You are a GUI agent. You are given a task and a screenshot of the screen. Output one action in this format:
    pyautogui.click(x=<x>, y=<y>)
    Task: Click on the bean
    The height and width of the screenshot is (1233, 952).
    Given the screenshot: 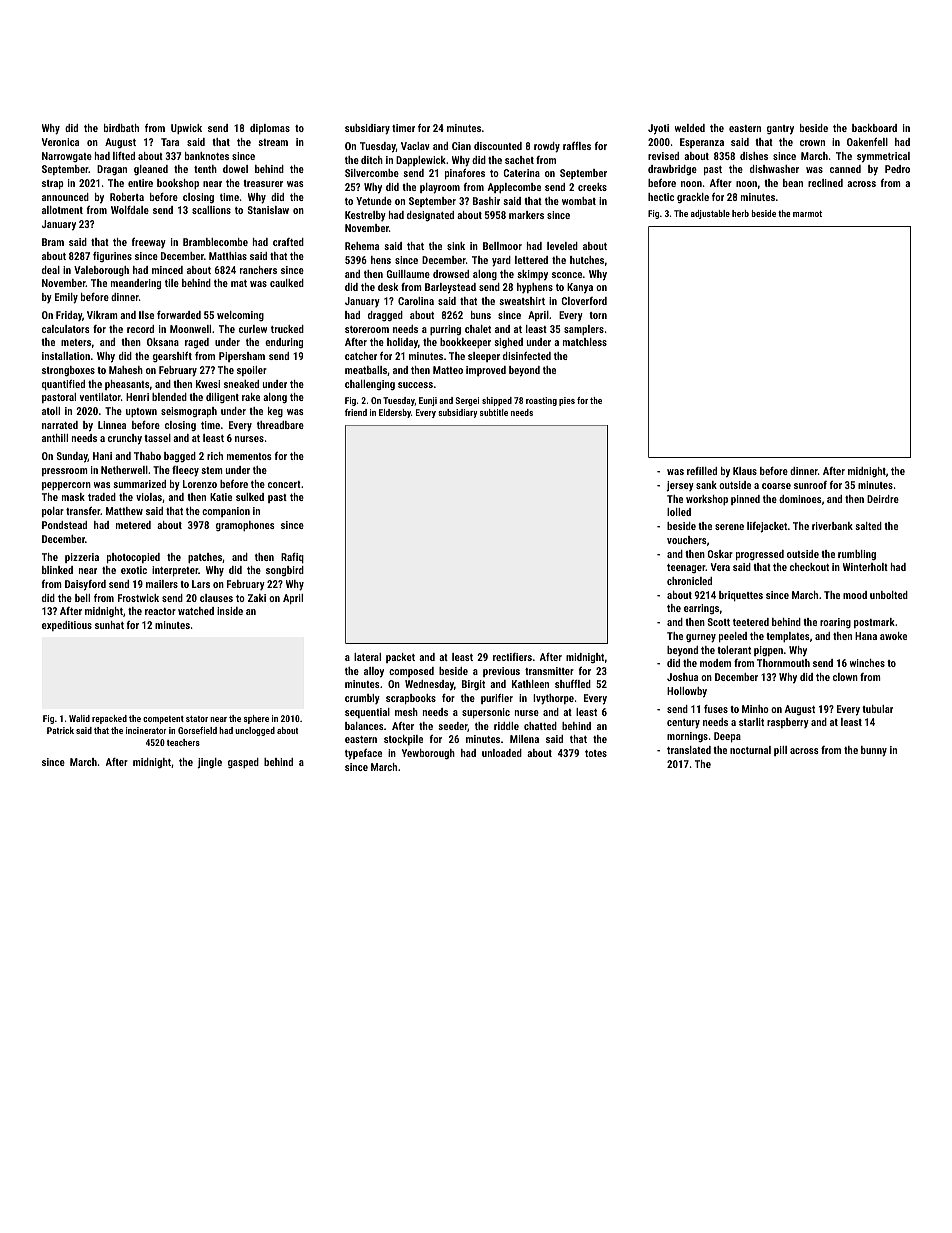 What is the action you would take?
    pyautogui.click(x=793, y=183)
